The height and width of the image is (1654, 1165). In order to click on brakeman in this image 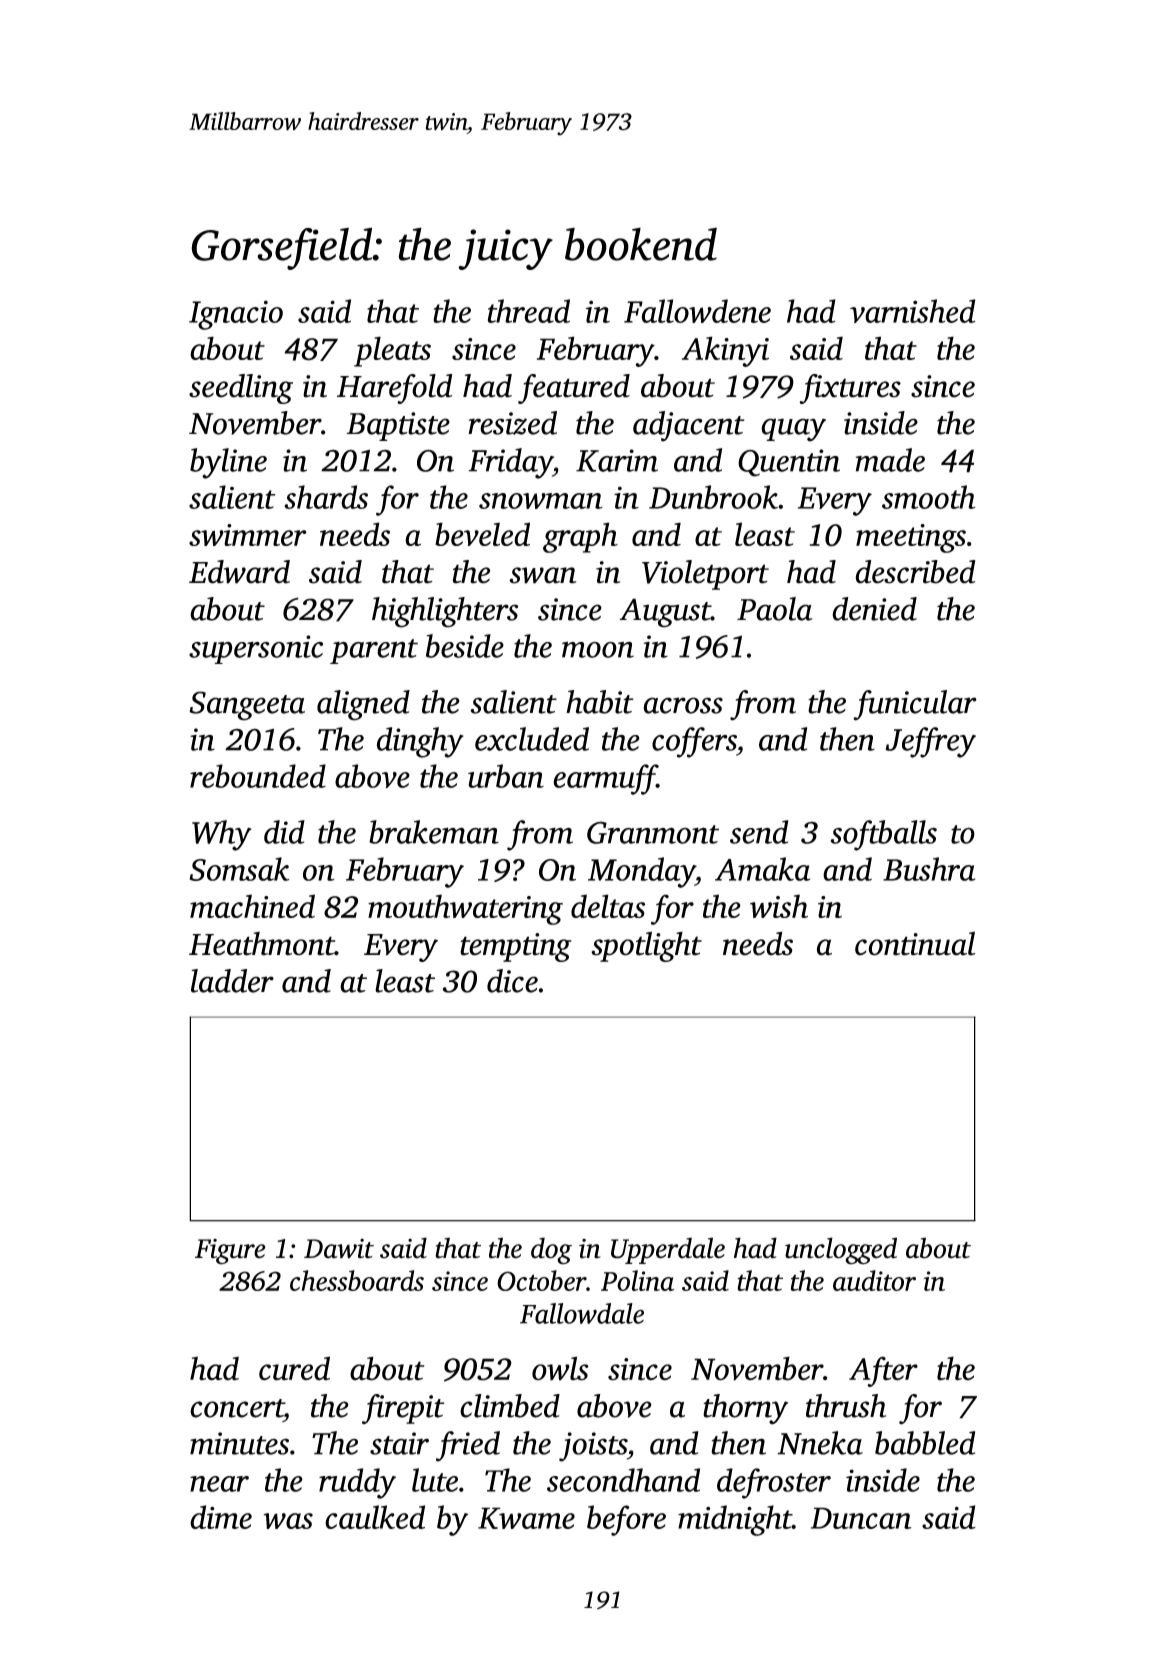, I will do `click(434, 832)`.
